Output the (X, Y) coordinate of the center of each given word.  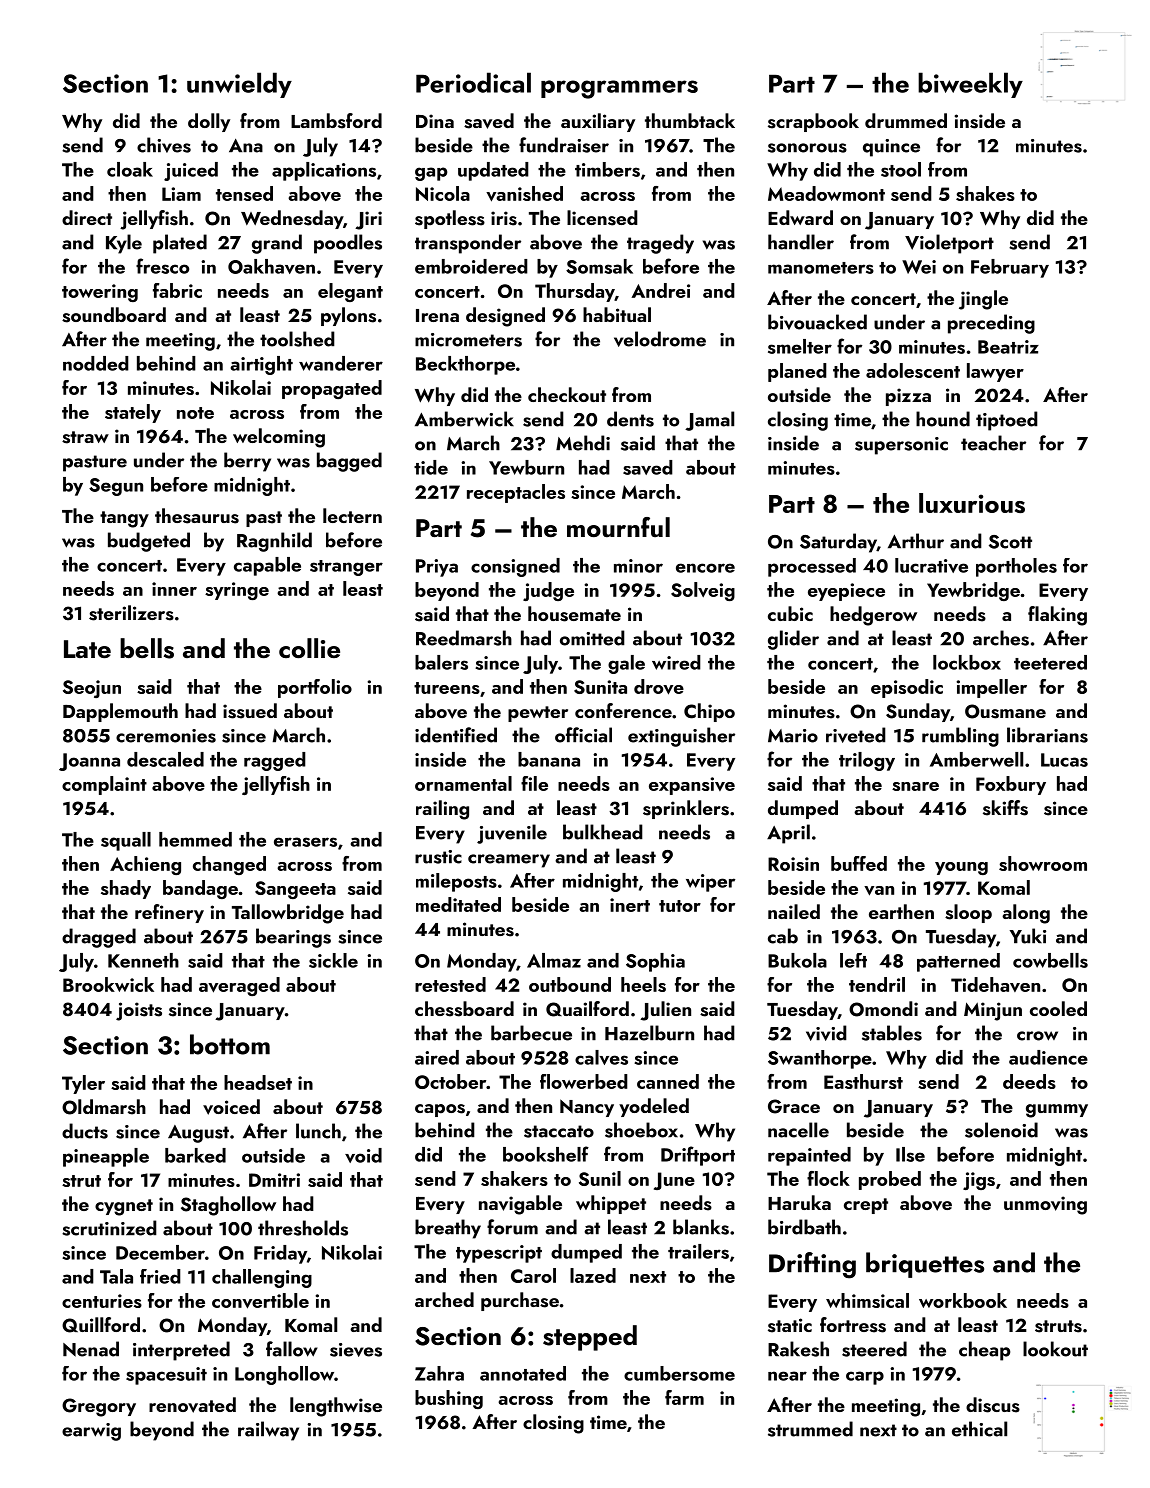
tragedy (660, 244)
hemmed (195, 839)
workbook (963, 1300)
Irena (437, 315)
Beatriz (1008, 347)
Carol (533, 1275)
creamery (509, 861)
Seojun (92, 689)
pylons (348, 316)
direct (87, 217)
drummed (906, 120)
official (583, 735)
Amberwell (976, 759)
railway (268, 1431)
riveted (856, 735)
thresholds (303, 1228)
